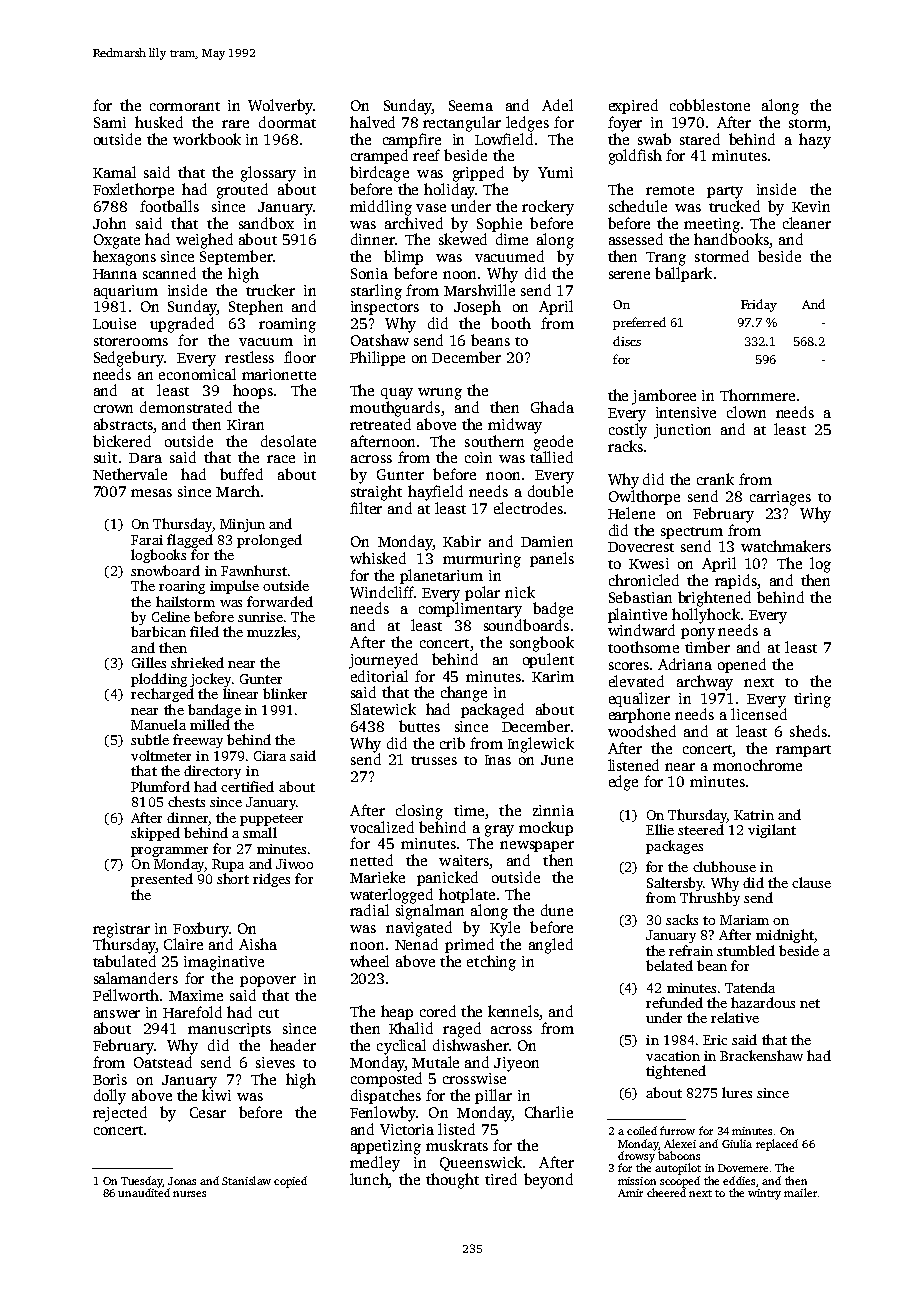  Describe the element at coordinates (155, 834) in the page. I see `skipped` at that location.
